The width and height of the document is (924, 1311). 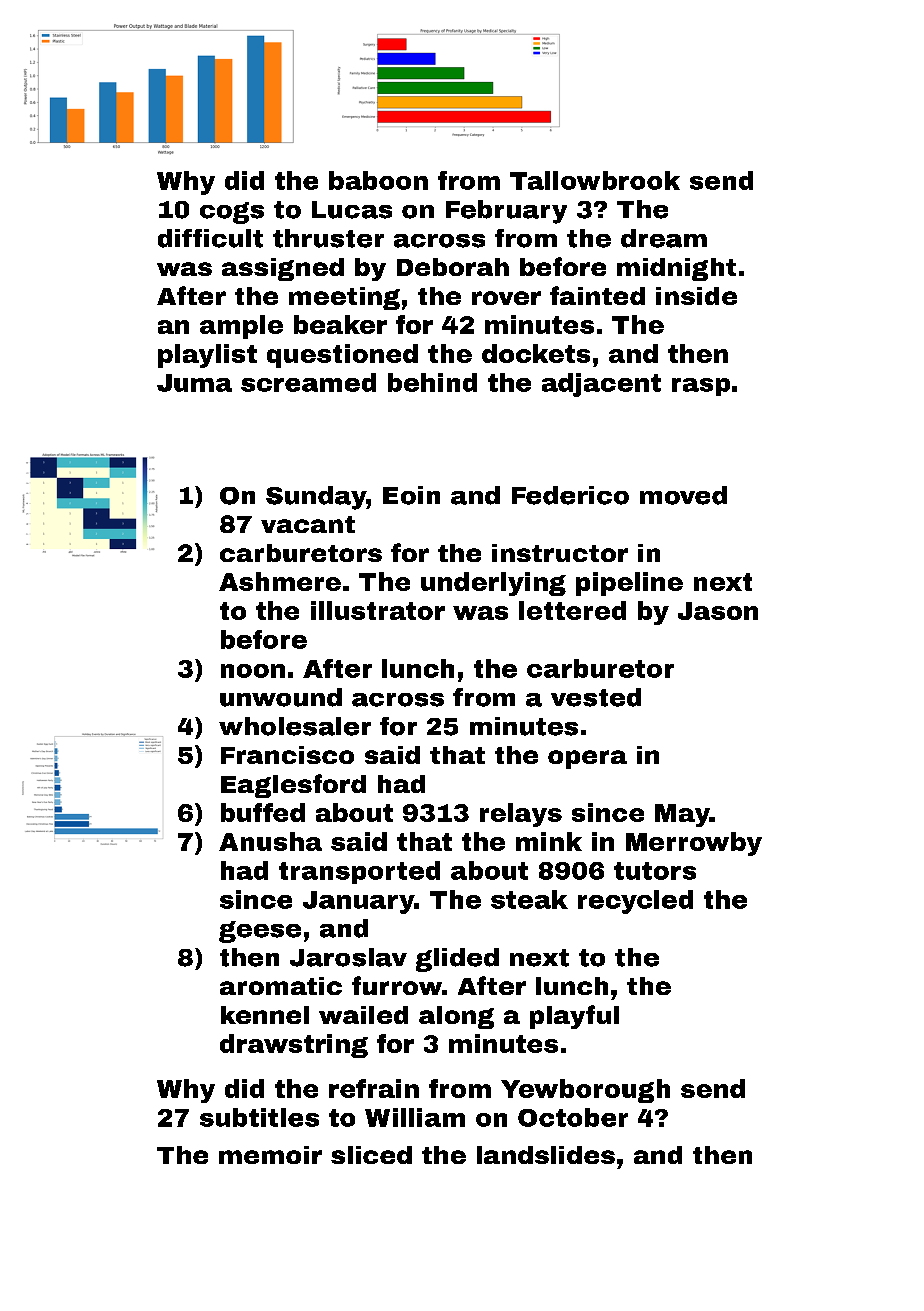 I want to click on moved, so click(x=683, y=495).
